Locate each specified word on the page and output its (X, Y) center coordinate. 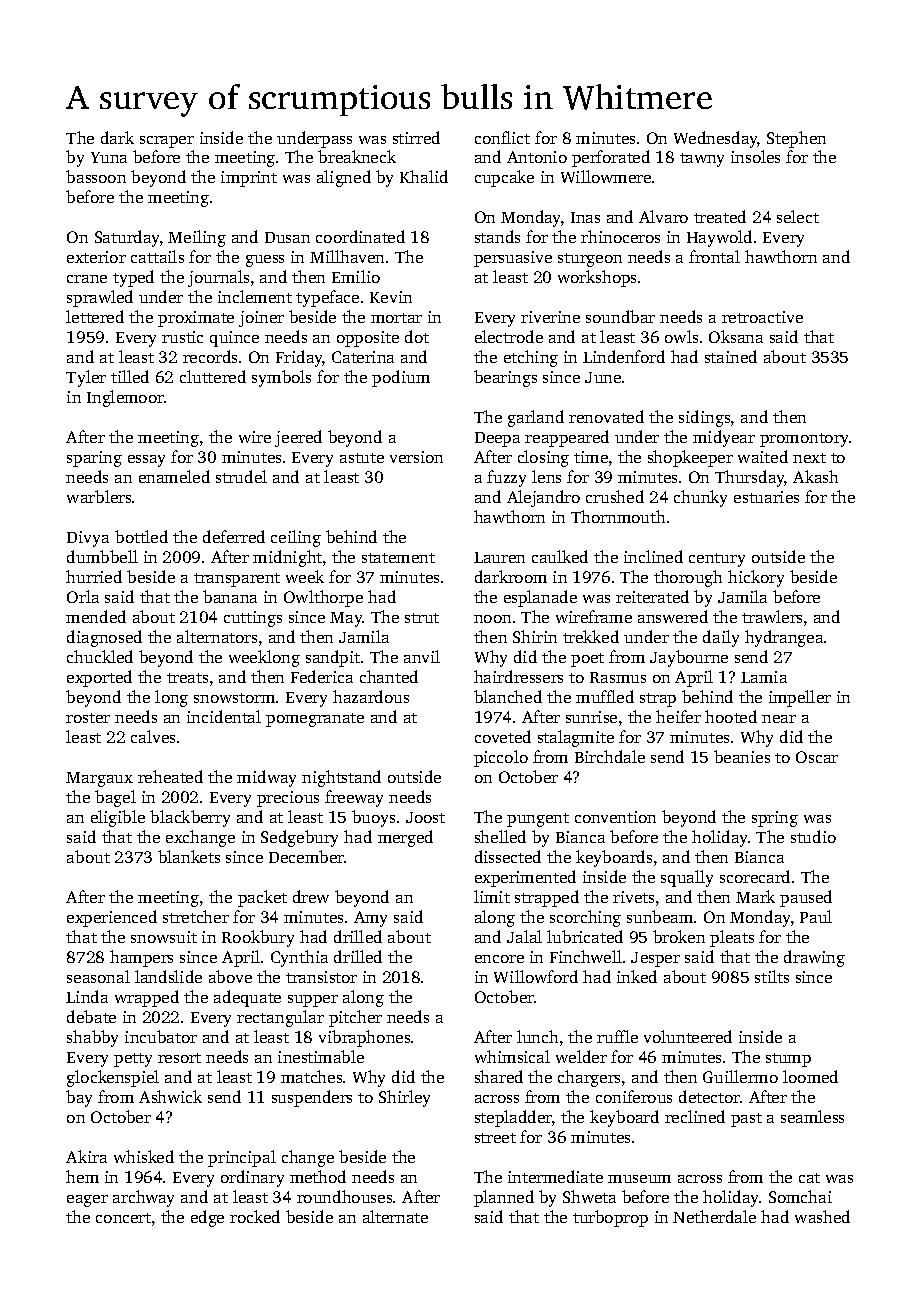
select (798, 216)
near (779, 719)
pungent (538, 820)
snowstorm (234, 698)
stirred (416, 137)
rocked (255, 1216)
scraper (167, 142)
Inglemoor (125, 398)
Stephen (796, 139)
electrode (509, 336)
